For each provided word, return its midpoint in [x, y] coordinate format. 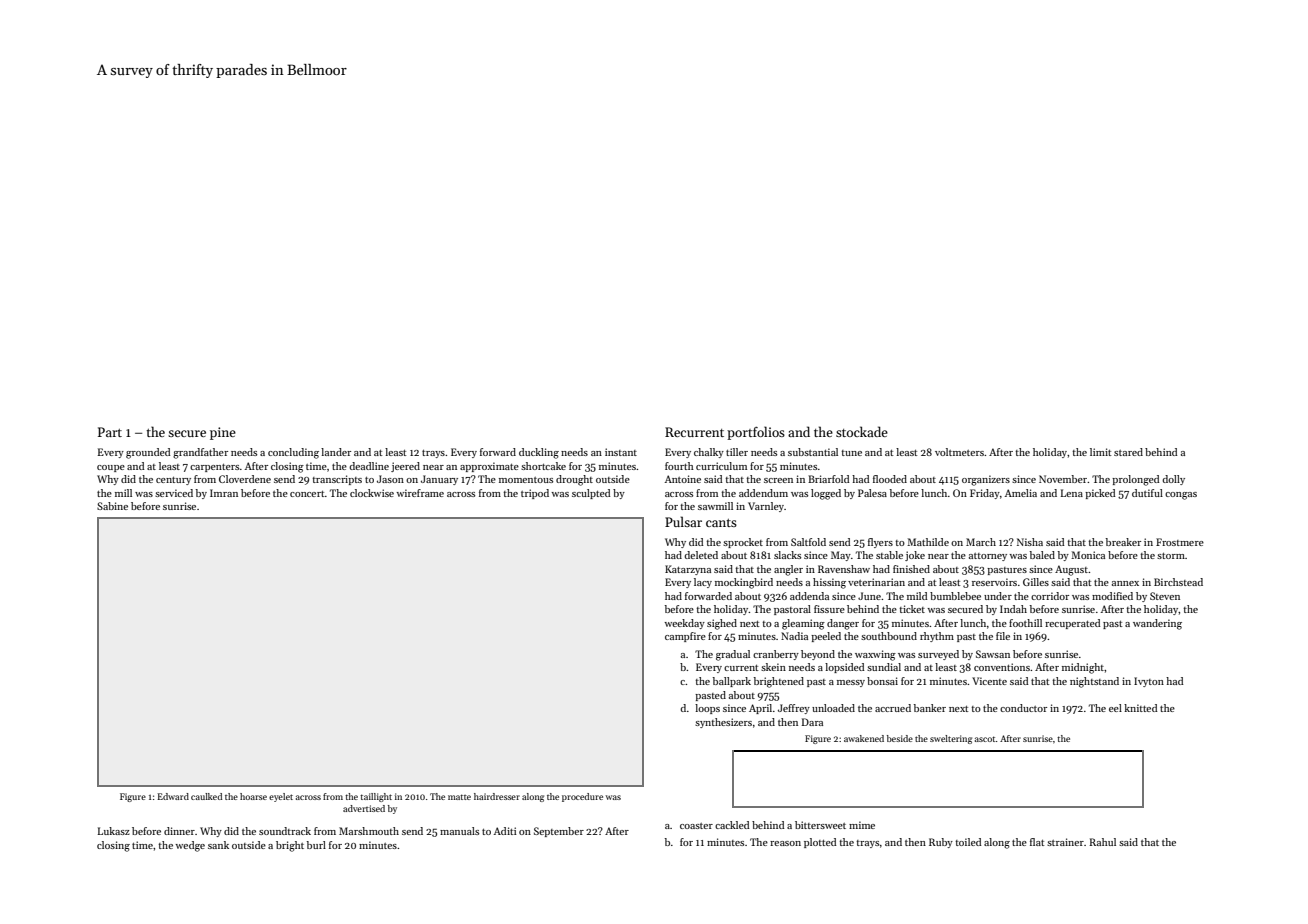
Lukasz [114, 831]
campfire [685, 637]
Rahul [1102, 842]
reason [785, 843]
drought [574, 480]
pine [223, 433]
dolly [1173, 480]
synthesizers [723, 723]
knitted [1141, 708]
